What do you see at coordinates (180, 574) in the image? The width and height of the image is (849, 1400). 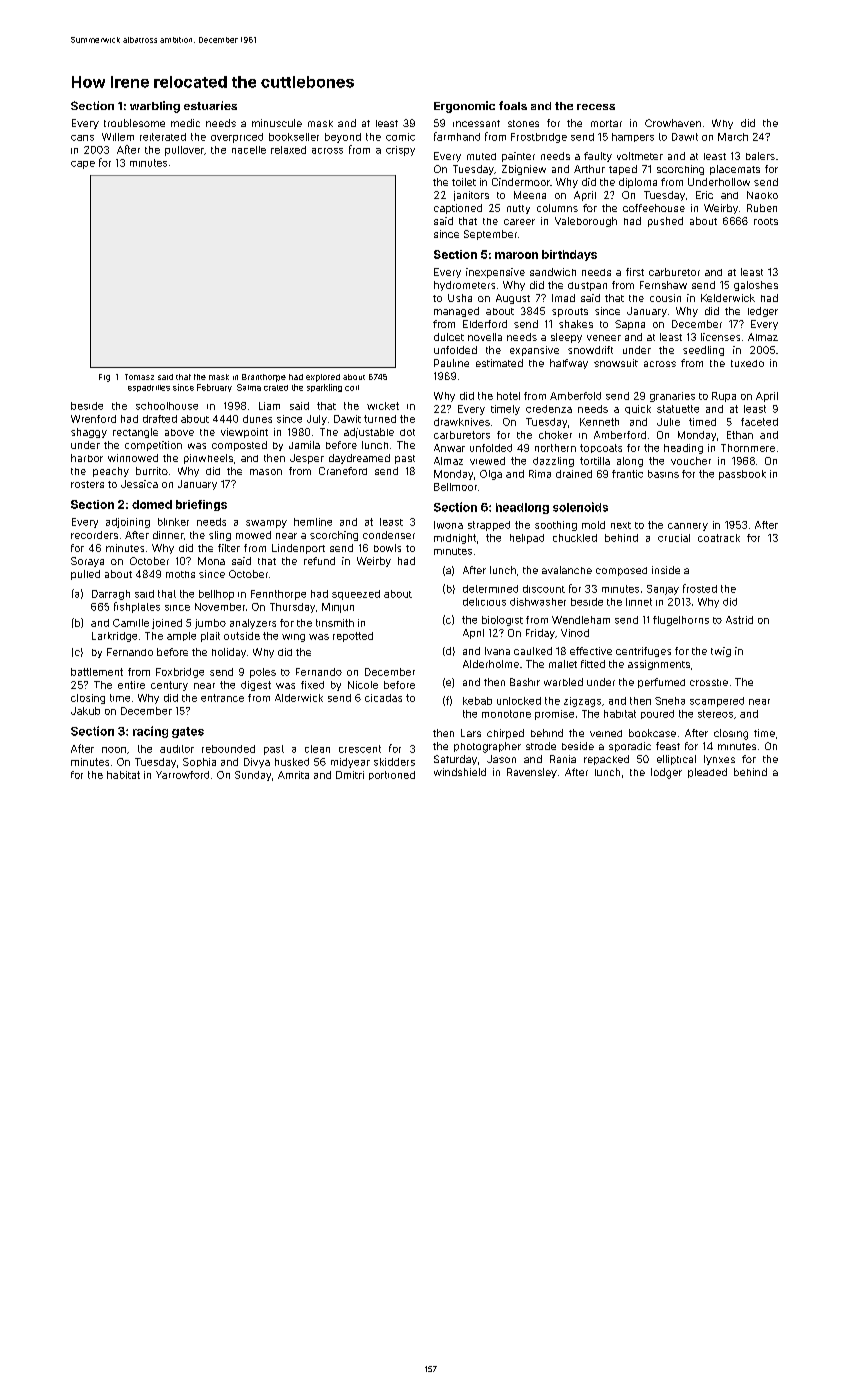 I see `moths` at bounding box center [180, 574].
